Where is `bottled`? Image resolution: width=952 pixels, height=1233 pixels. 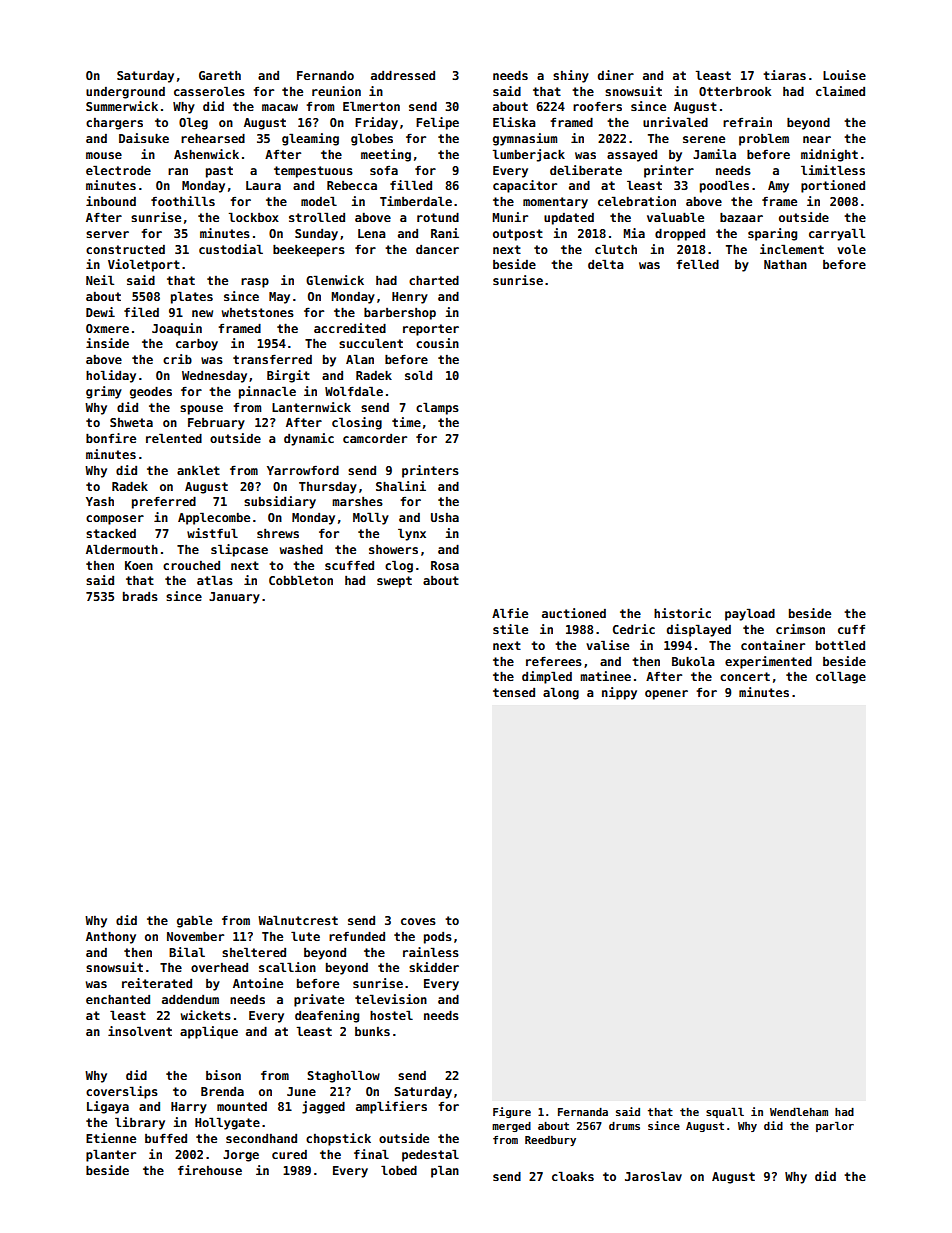 bottled is located at coordinates (840, 645).
